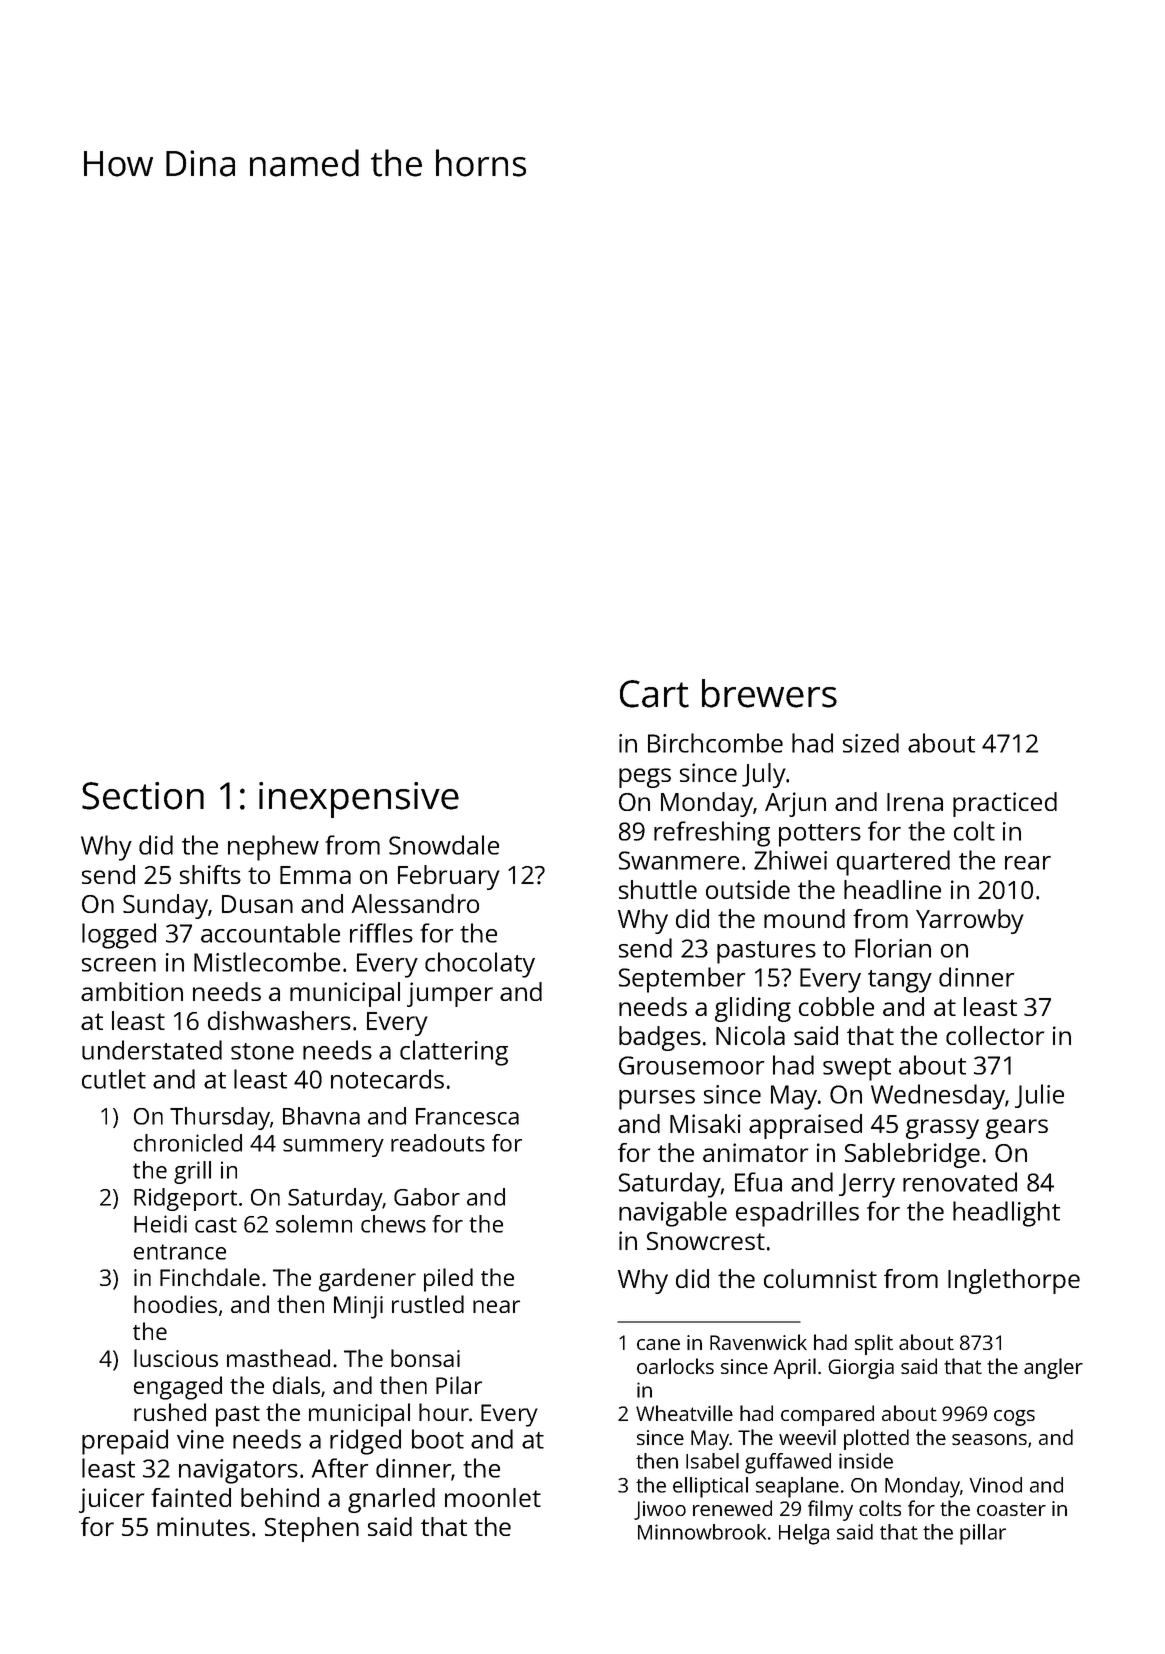 The height and width of the page is (1654, 1165). I want to click on Misaki, so click(705, 1123).
